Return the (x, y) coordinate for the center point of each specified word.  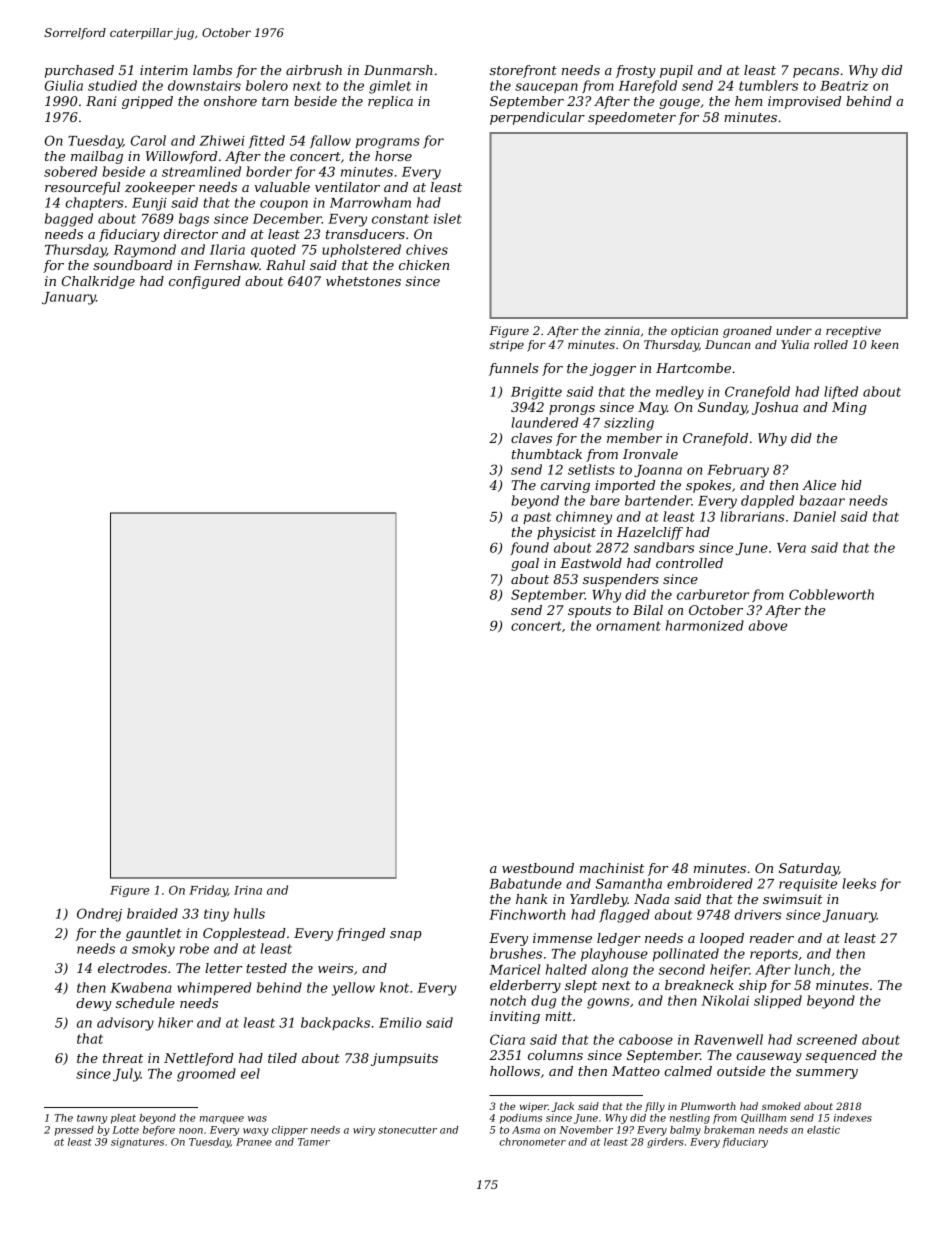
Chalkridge (98, 282)
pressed (74, 1131)
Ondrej (99, 915)
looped (722, 939)
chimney (584, 518)
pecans (816, 73)
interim (164, 70)
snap (406, 936)
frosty (636, 71)
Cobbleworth (831, 594)
